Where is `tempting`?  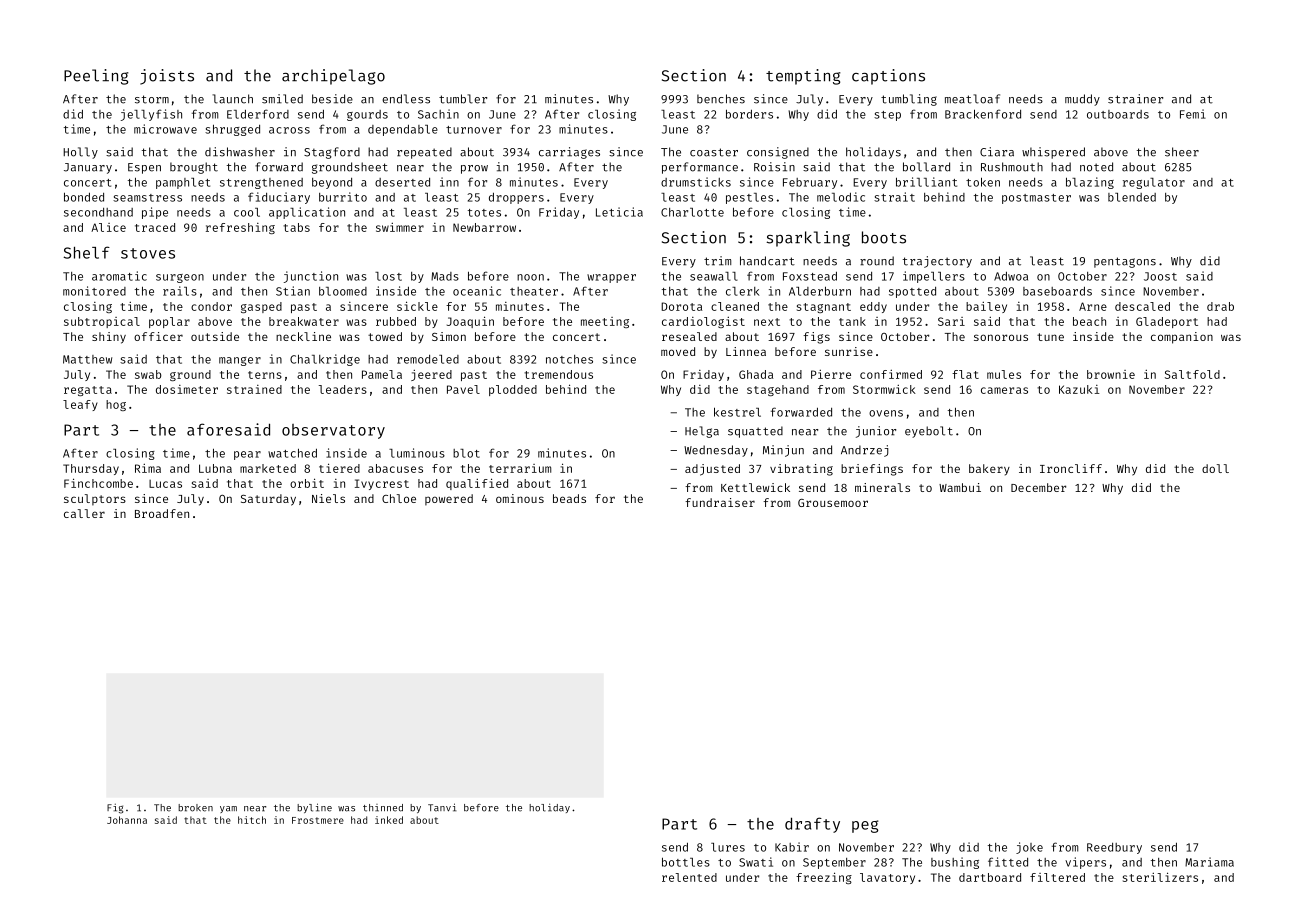 tempting is located at coordinates (803, 77).
